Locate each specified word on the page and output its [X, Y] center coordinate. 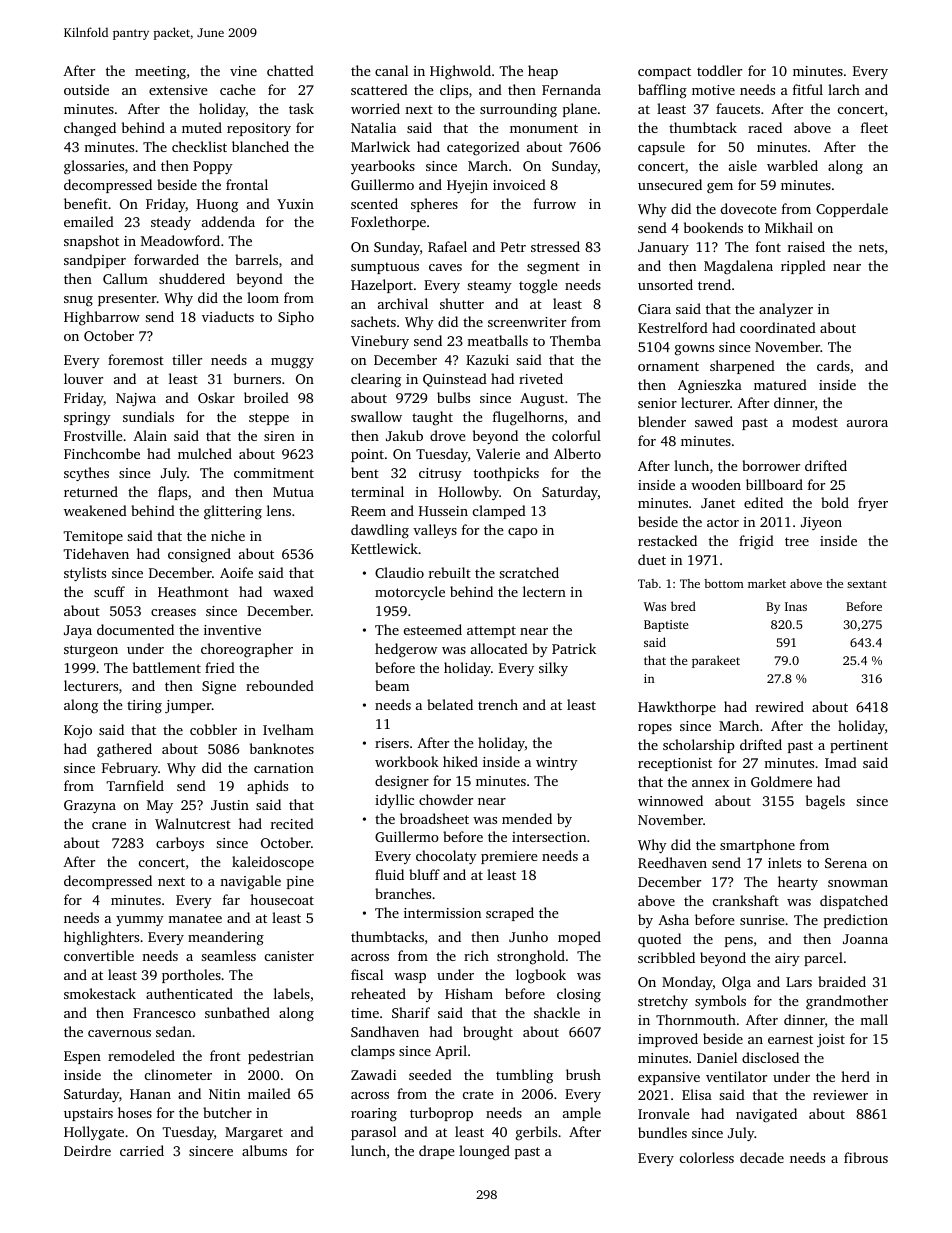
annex [711, 783]
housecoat [282, 899]
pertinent [859, 746]
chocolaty [446, 857]
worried [375, 108]
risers [392, 743]
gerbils [536, 1133]
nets [871, 247]
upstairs [88, 1114]
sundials [148, 416]
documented [135, 629]
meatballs [497, 340]
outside [86, 89]
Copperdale [852, 210]
